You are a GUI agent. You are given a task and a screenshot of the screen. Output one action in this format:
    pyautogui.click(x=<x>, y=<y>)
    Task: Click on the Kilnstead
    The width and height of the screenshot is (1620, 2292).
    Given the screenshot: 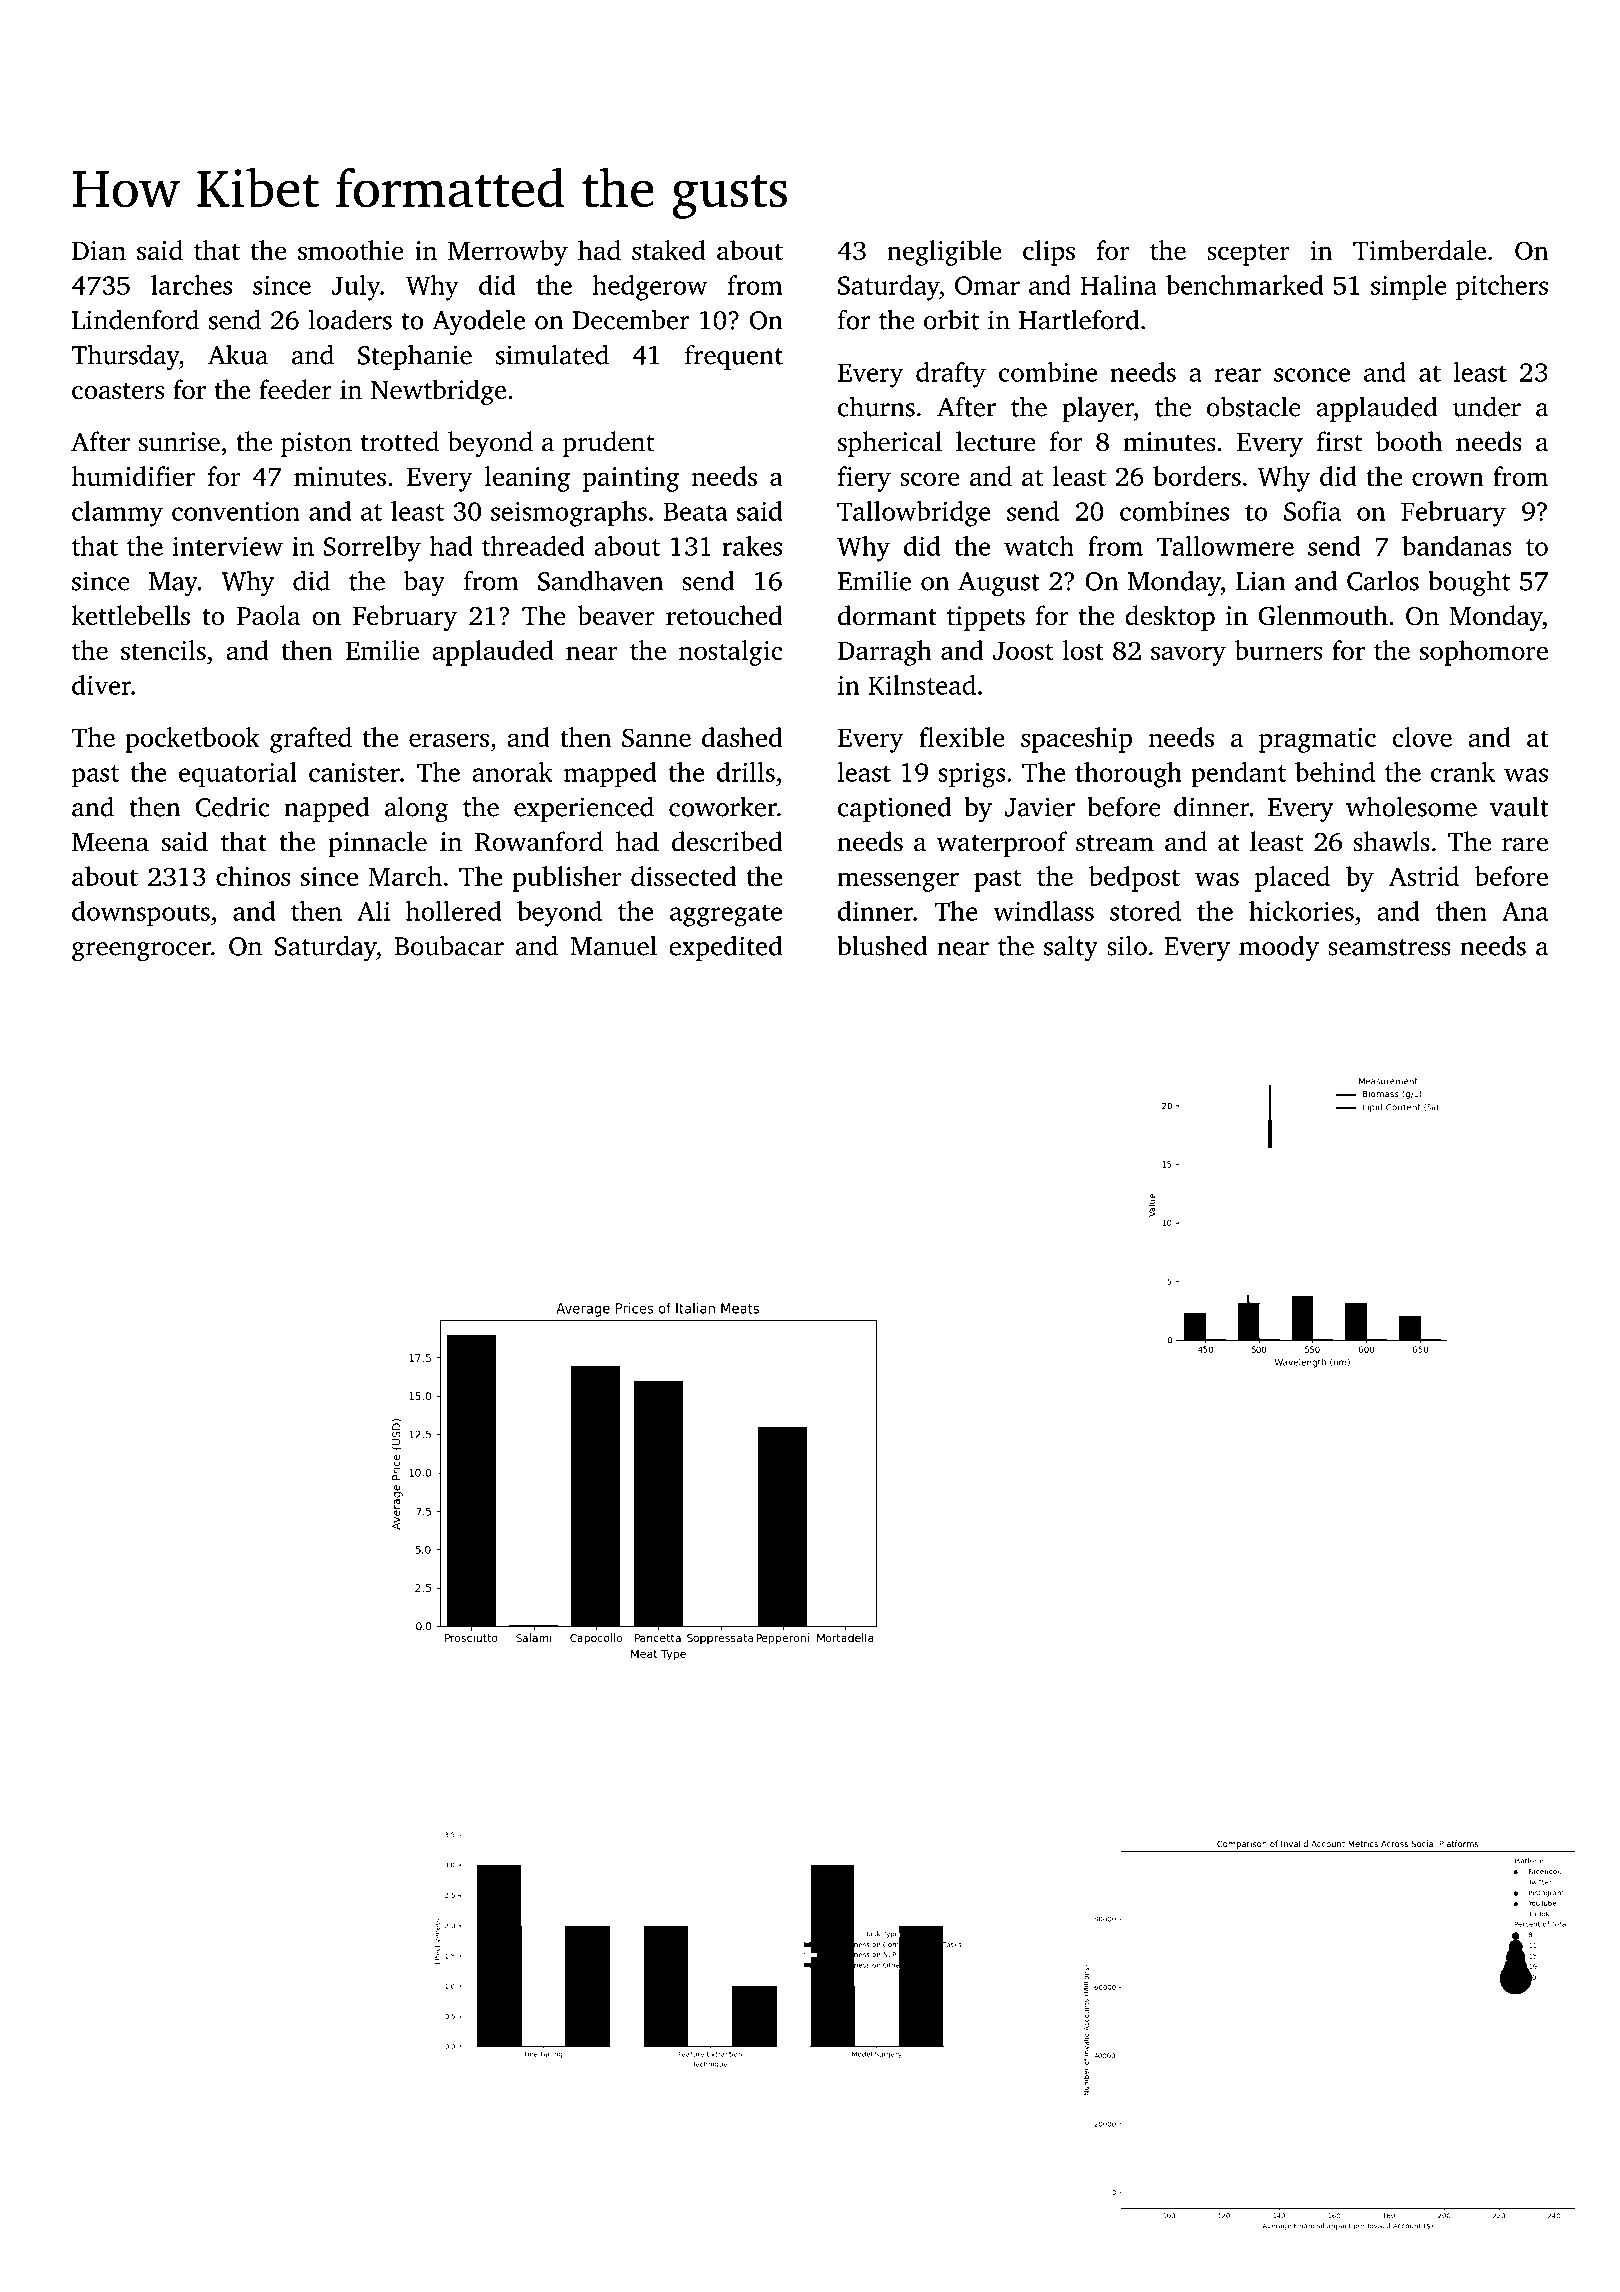 What is the action you would take?
    pyautogui.click(x=922, y=685)
